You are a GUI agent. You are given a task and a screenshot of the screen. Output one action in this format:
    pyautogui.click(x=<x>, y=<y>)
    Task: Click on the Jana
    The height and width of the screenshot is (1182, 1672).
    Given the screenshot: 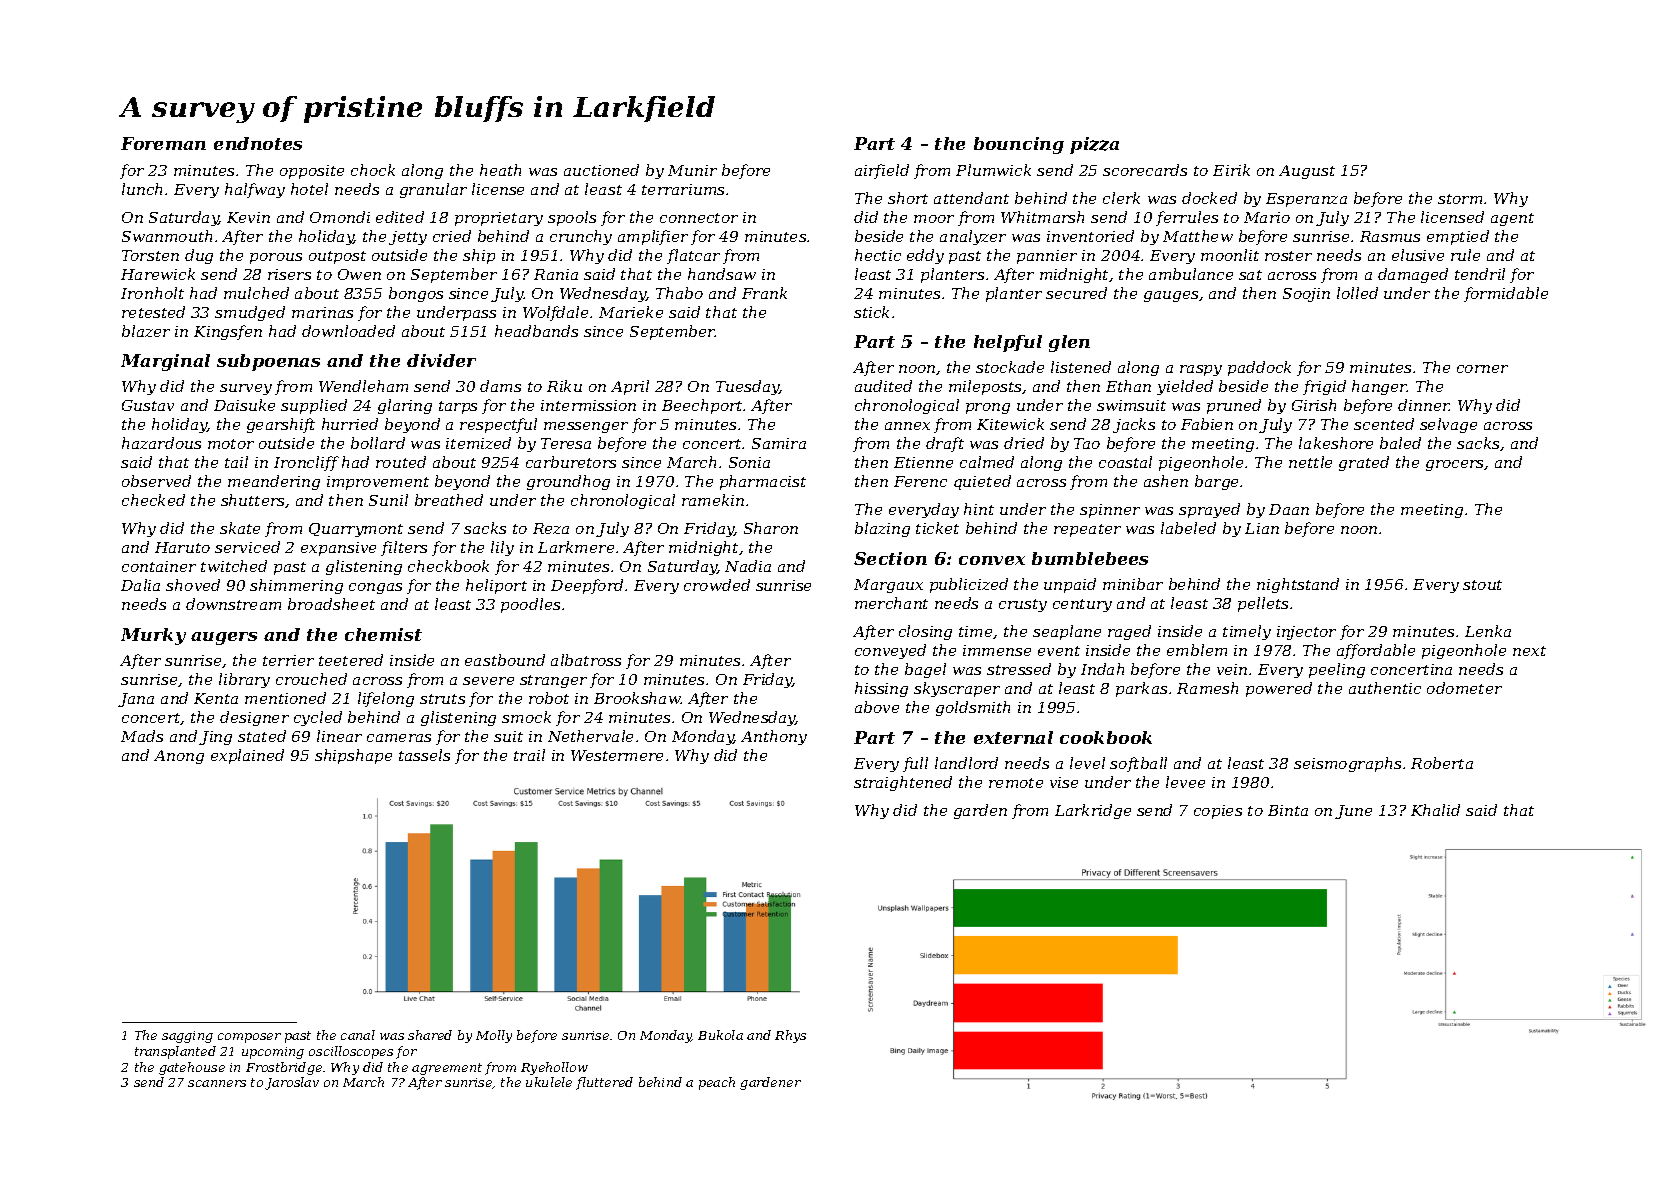 What is the action you would take?
    pyautogui.click(x=136, y=700)
